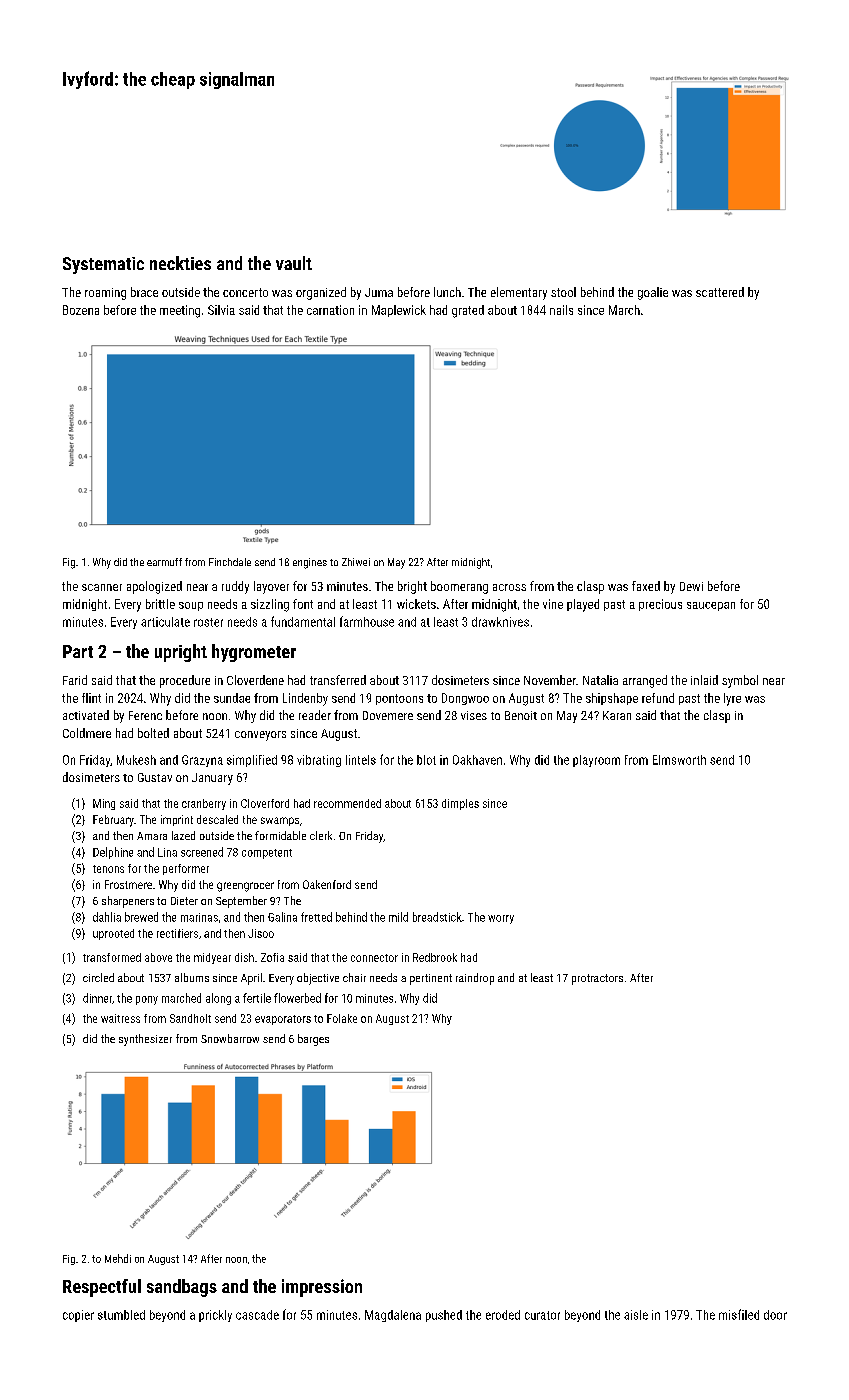 The image size is (849, 1400). What do you see at coordinates (294, 263) in the document?
I see `vault` at bounding box center [294, 263].
